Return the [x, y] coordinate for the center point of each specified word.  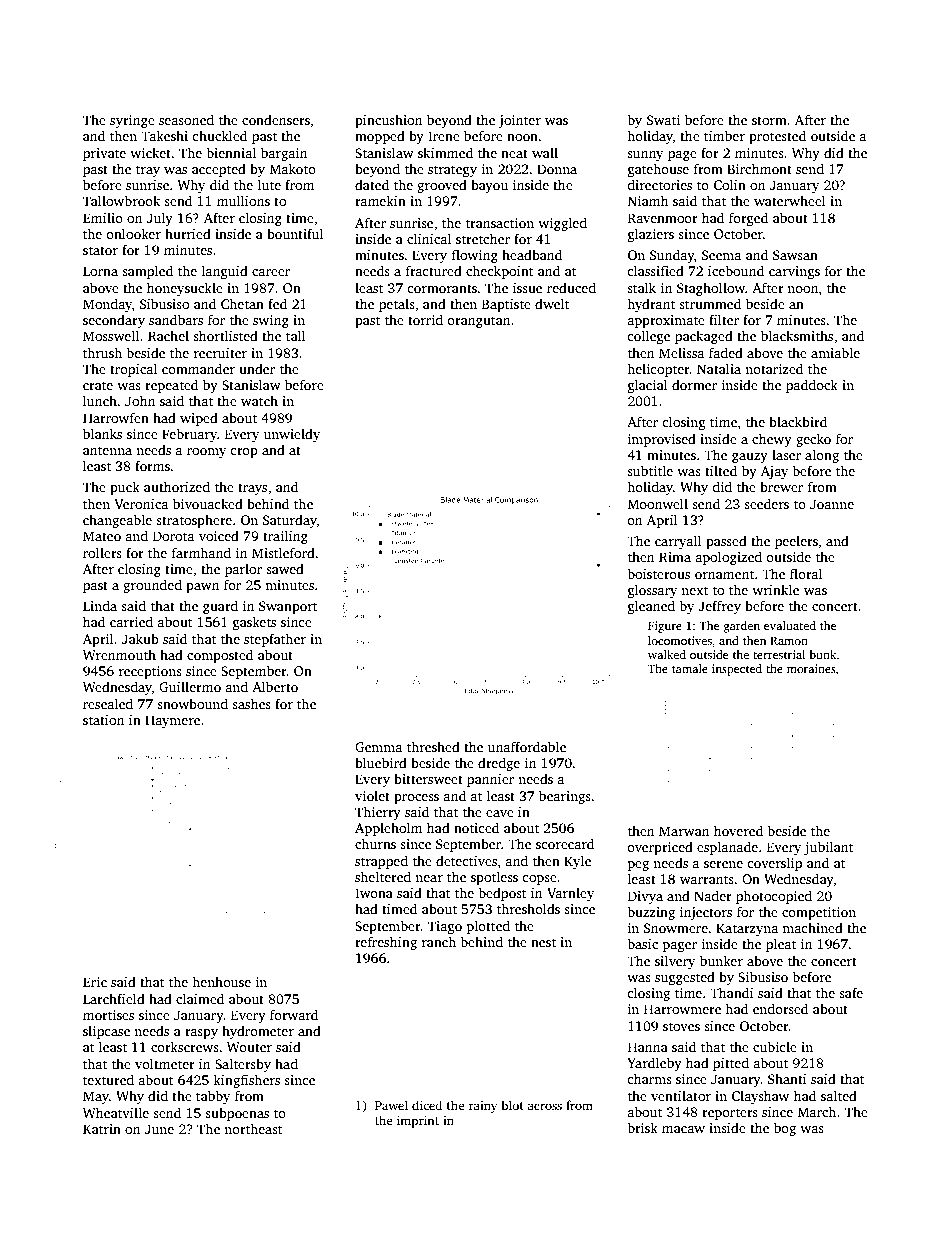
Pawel [391, 1105]
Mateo [102, 536]
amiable [835, 352]
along [822, 456]
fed [277, 303]
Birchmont [759, 168]
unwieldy [292, 435]
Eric [95, 982]
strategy [452, 171]
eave [500, 813]
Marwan [684, 831]
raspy [201, 1034]
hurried [188, 233]
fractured [434, 270]
